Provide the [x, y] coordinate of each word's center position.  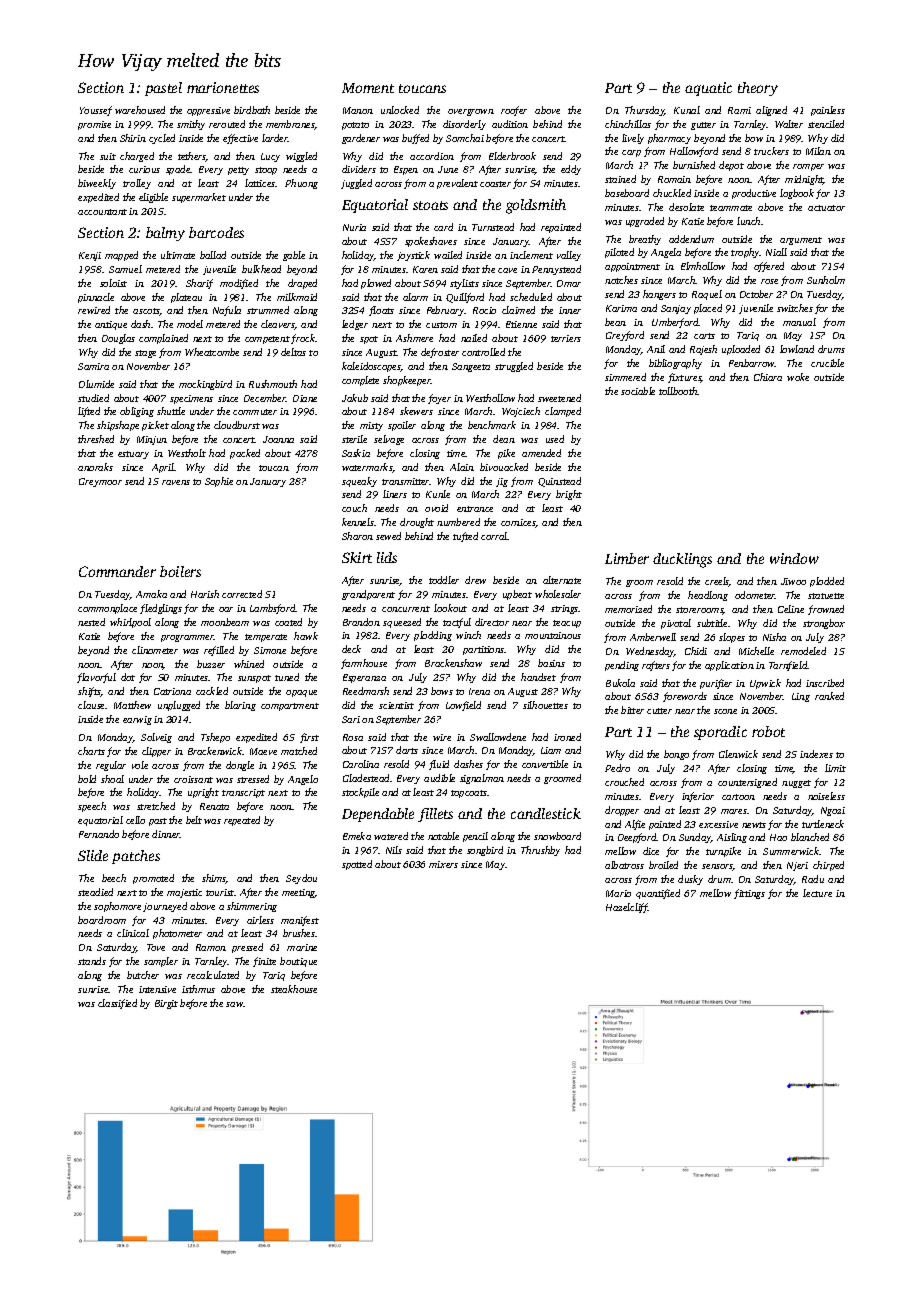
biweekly [97, 184]
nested [91, 622]
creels [717, 582]
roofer [514, 111]
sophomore [117, 907]
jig [502, 482]
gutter [703, 126]
